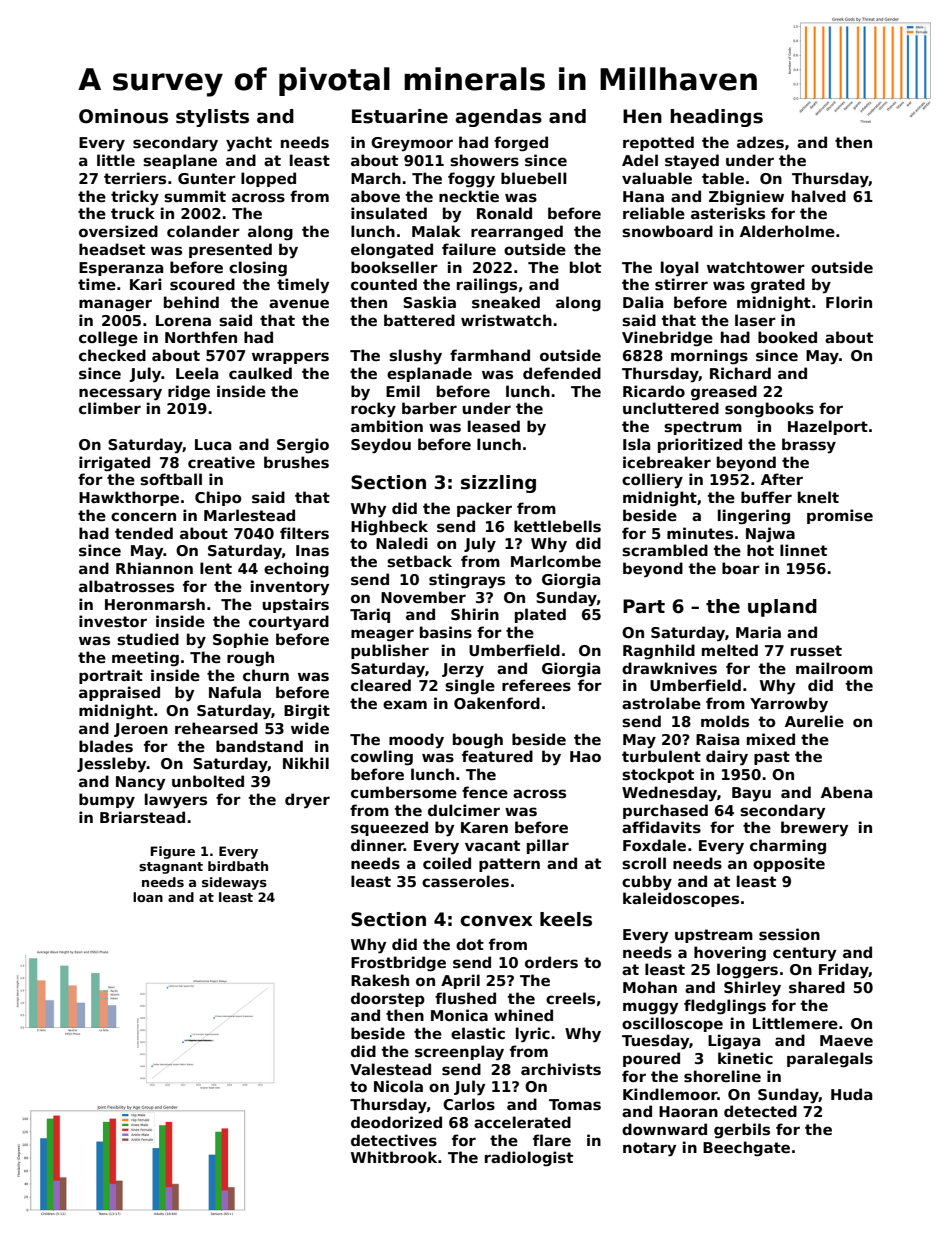  I want to click on radiologist, so click(529, 1159).
